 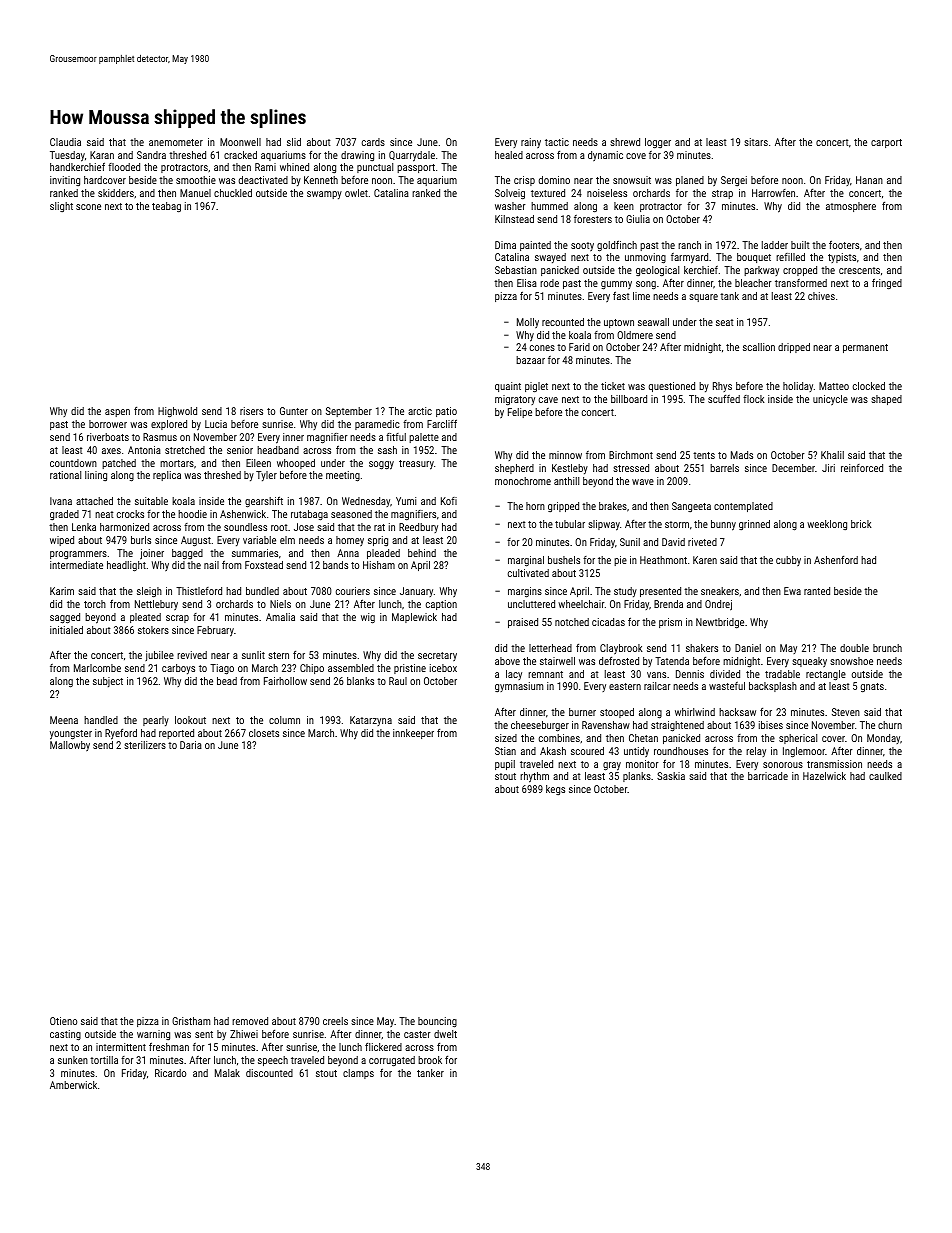 I want to click on dwelt, so click(x=445, y=1034).
